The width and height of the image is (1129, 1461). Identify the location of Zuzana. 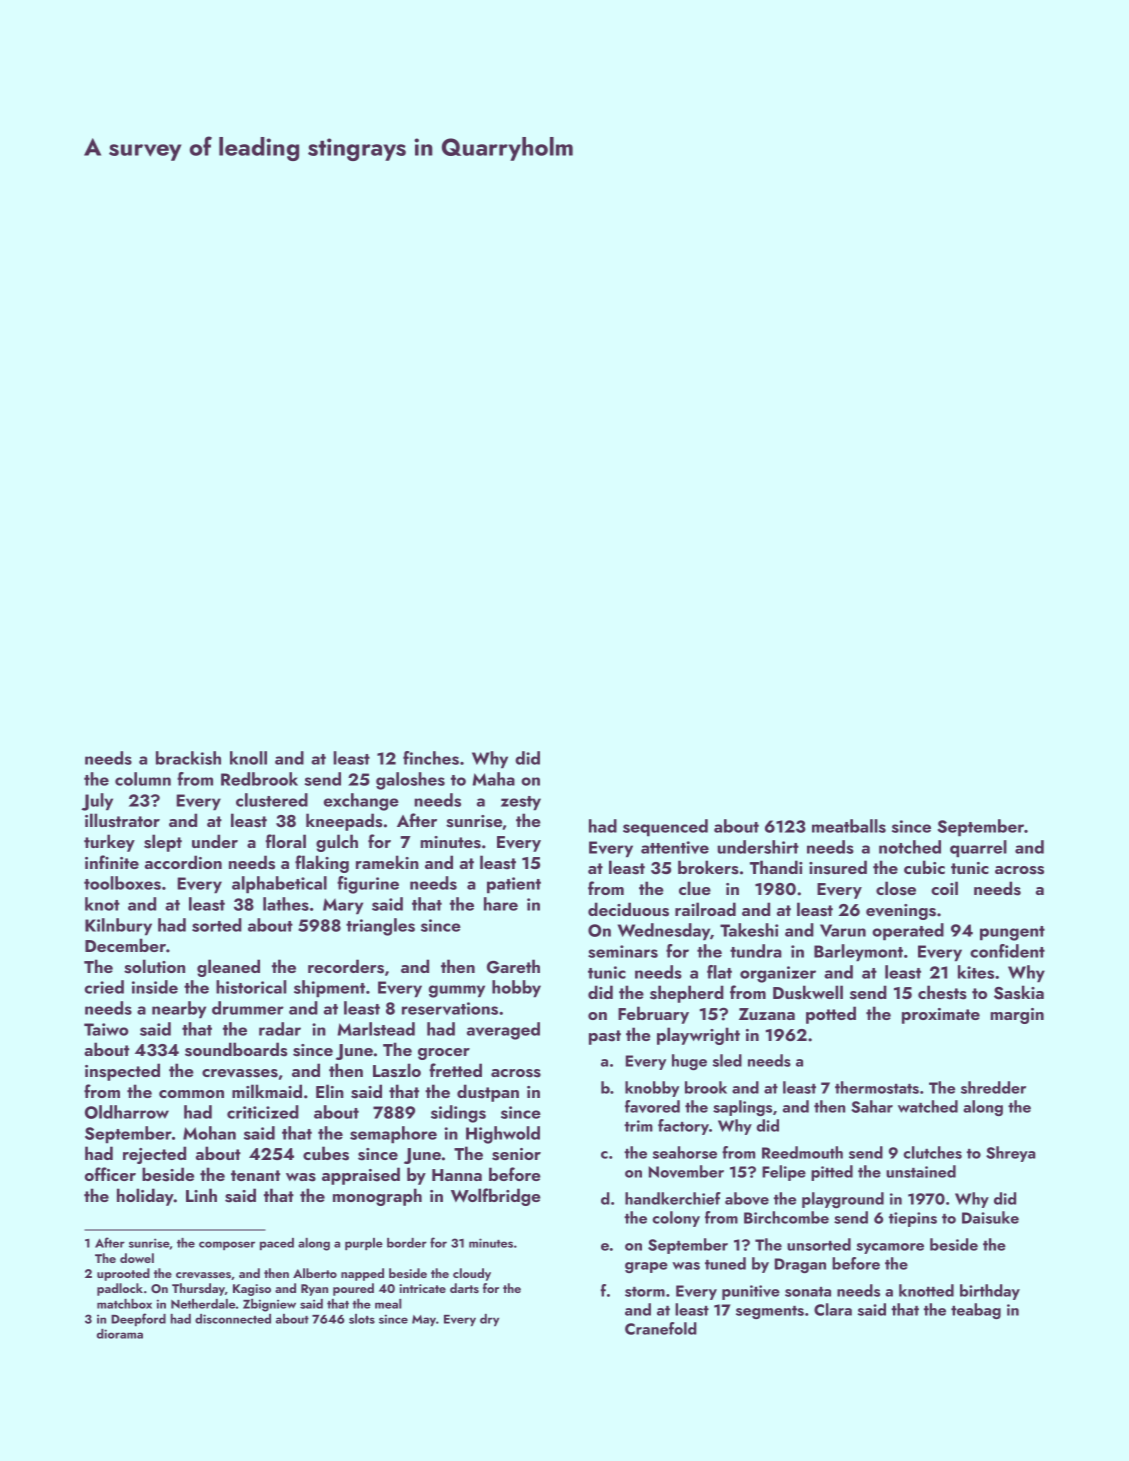
(767, 1014).
